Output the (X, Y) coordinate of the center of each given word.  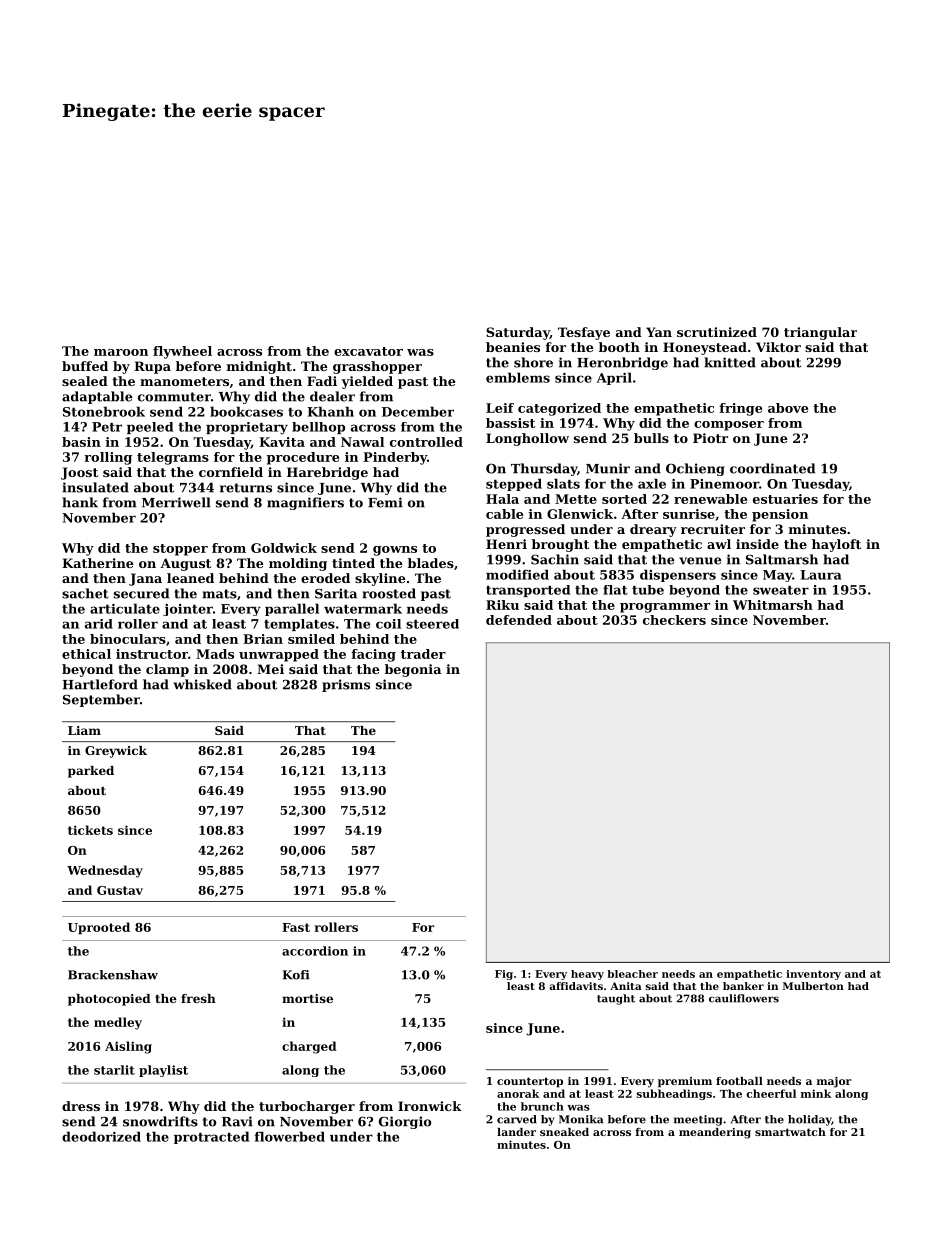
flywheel (182, 352)
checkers (674, 620)
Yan (659, 332)
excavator (368, 351)
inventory (813, 975)
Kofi (296, 975)
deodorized (101, 1136)
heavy (587, 975)
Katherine (97, 563)
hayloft (836, 545)
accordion (315, 951)
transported (528, 591)
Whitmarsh (773, 605)
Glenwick (580, 514)
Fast (296, 927)
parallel (292, 609)
